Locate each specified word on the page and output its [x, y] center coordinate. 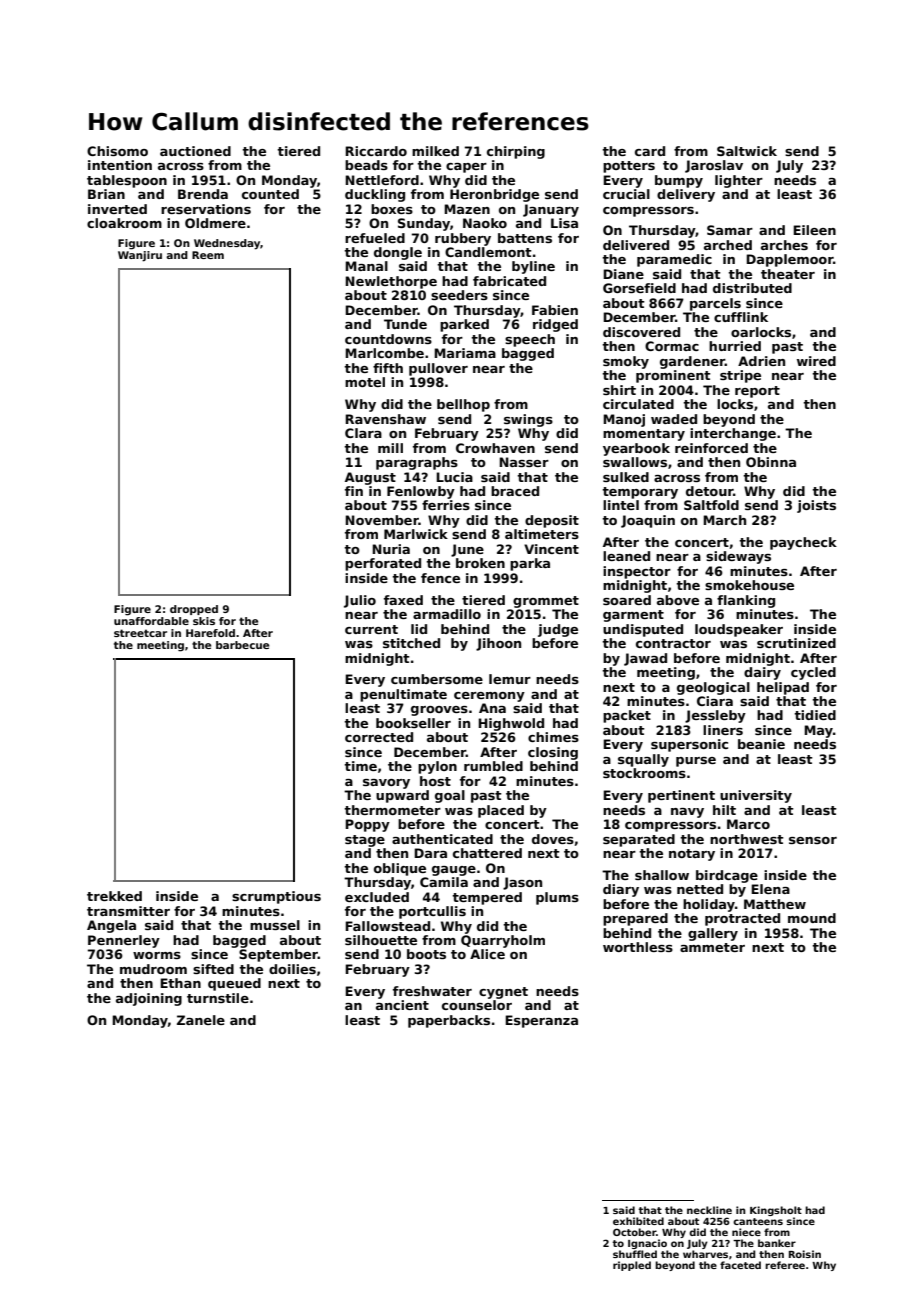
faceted [740, 1265]
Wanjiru [140, 256]
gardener [692, 362]
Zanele [201, 1020]
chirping [516, 152]
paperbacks [449, 1021]
